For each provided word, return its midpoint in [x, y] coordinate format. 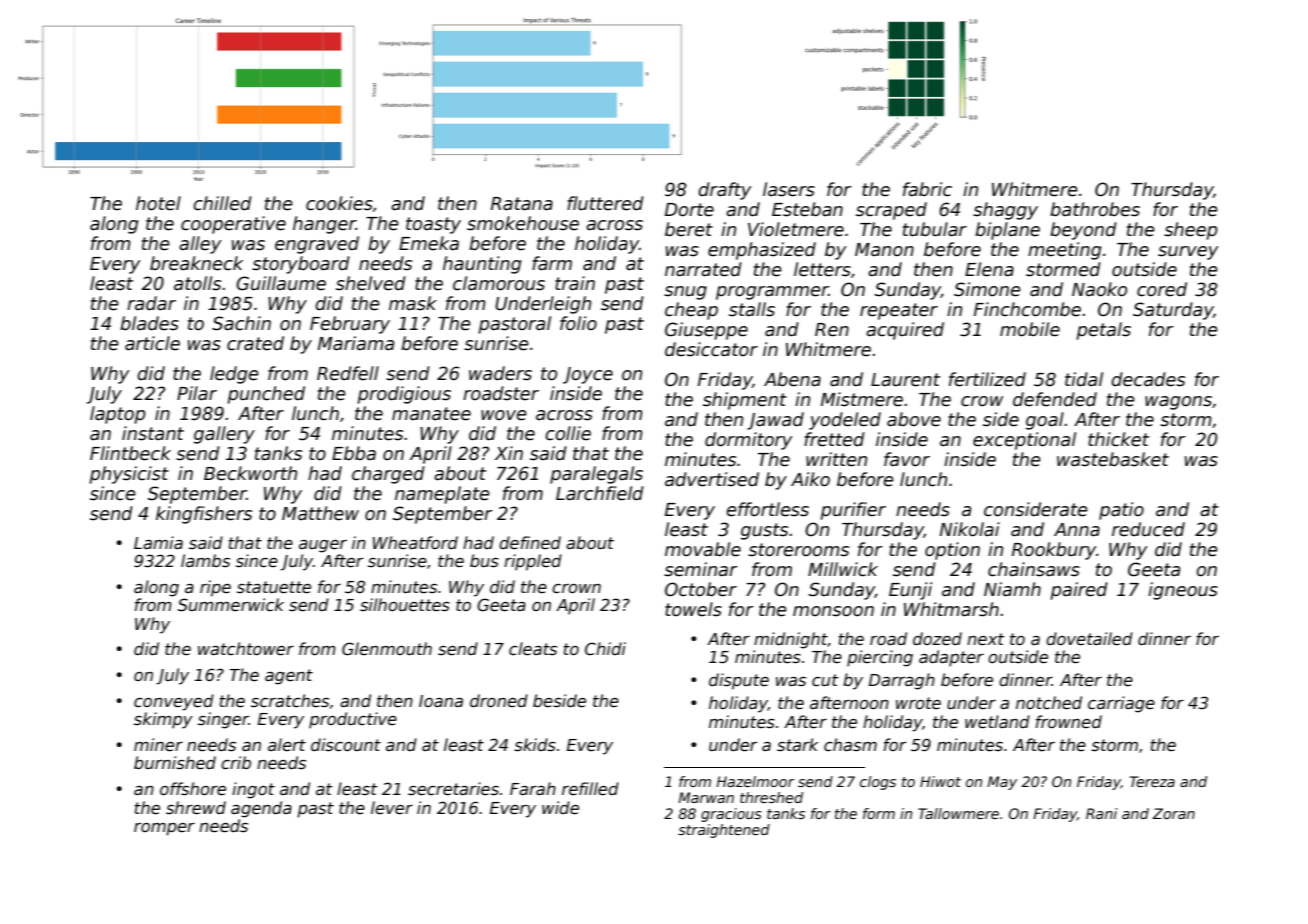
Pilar [197, 393]
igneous [1183, 591]
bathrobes [1095, 209]
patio [1121, 511]
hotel [158, 203]
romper [164, 829]
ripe [215, 588]
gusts [764, 531]
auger [323, 546]
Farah [533, 788]
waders [500, 373]
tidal [1084, 379]
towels [693, 609]
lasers [789, 189]
